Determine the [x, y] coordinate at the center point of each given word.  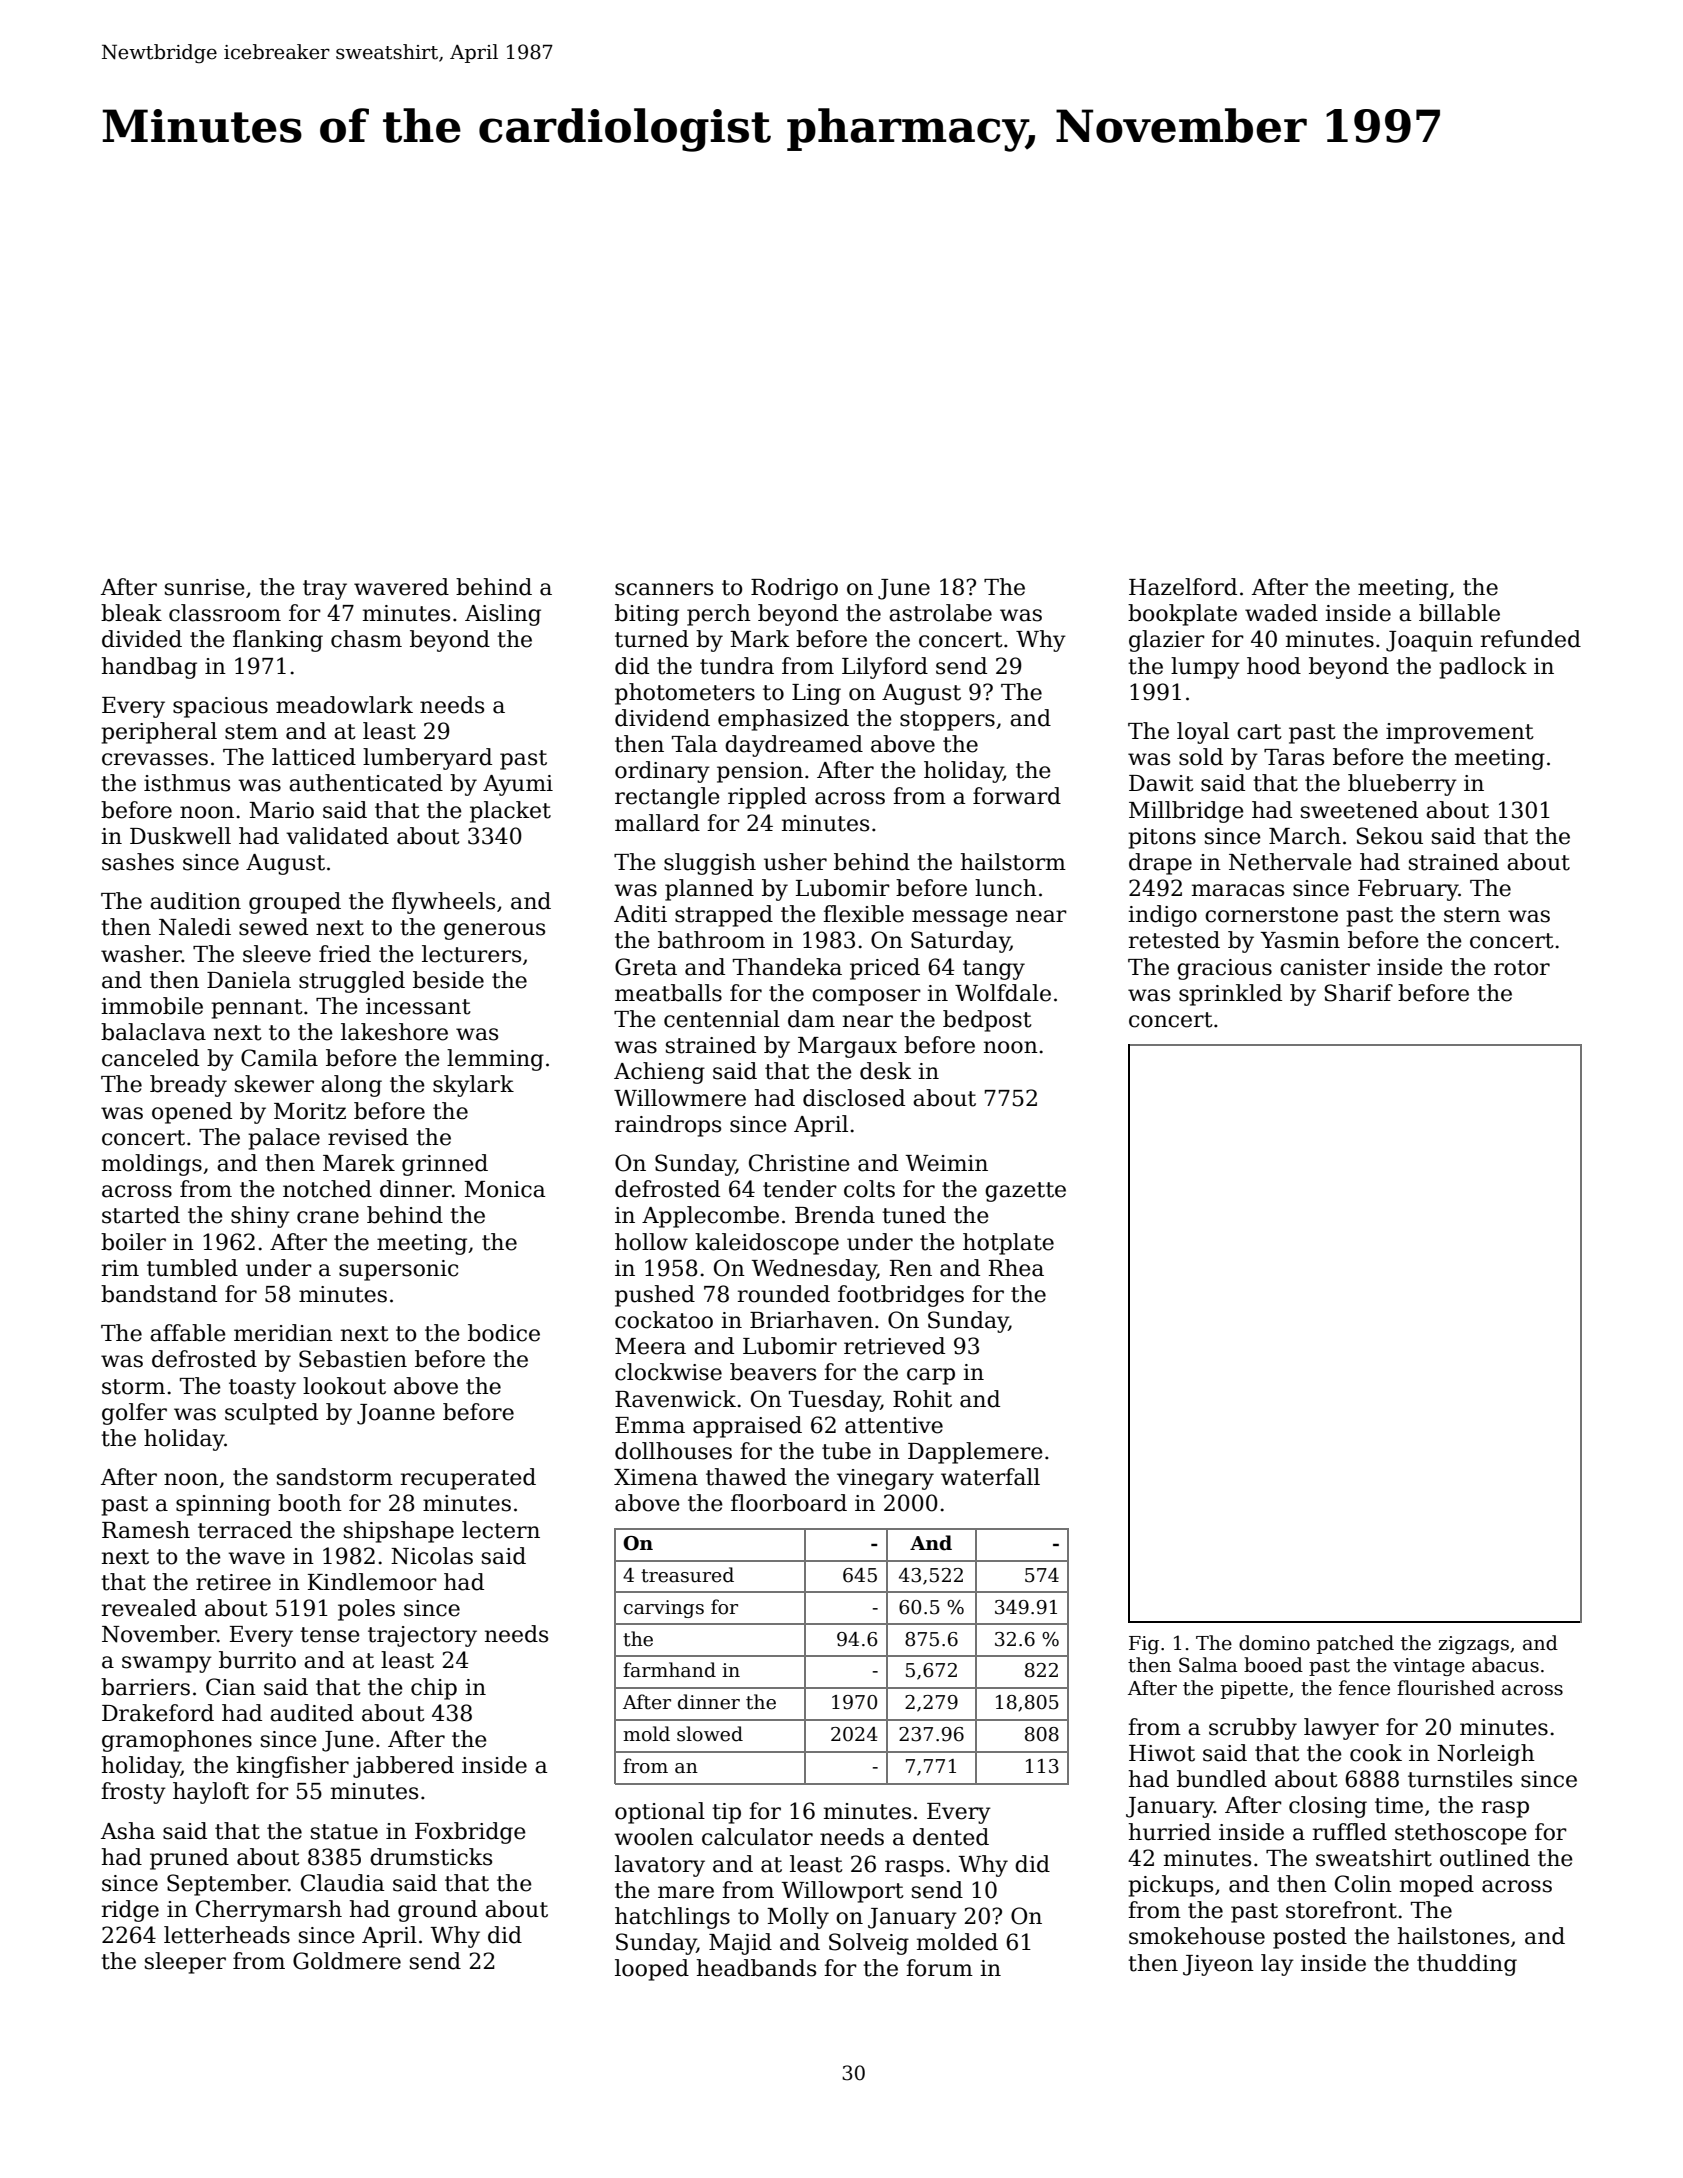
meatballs [668, 993]
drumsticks [431, 1857]
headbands [756, 1968]
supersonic [398, 1270]
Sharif [1359, 993]
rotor [1522, 968]
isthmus [187, 783]
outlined [1485, 1858]
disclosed [854, 1098]
